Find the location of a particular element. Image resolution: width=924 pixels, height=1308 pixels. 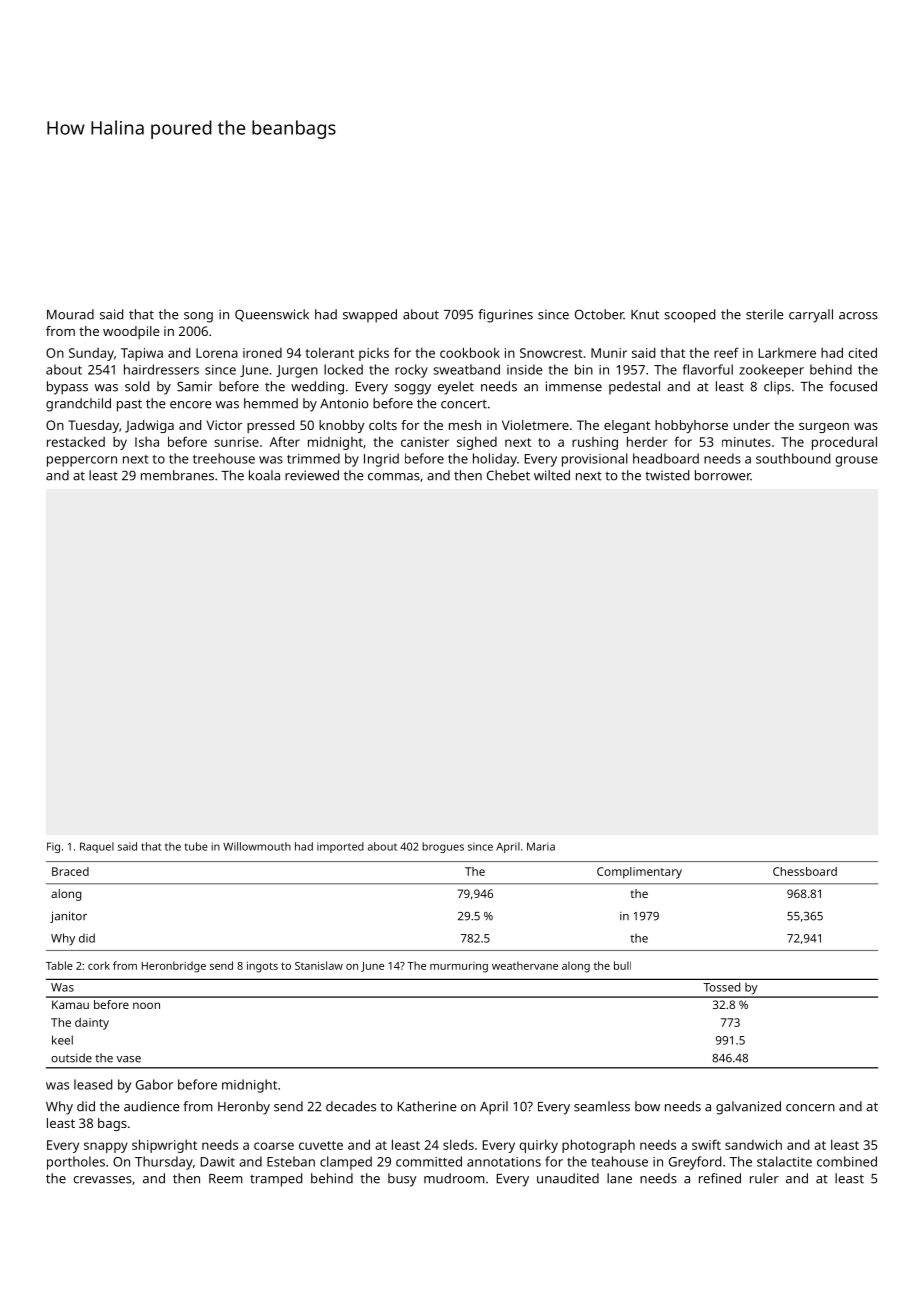

Chessboard is located at coordinates (805, 871).
